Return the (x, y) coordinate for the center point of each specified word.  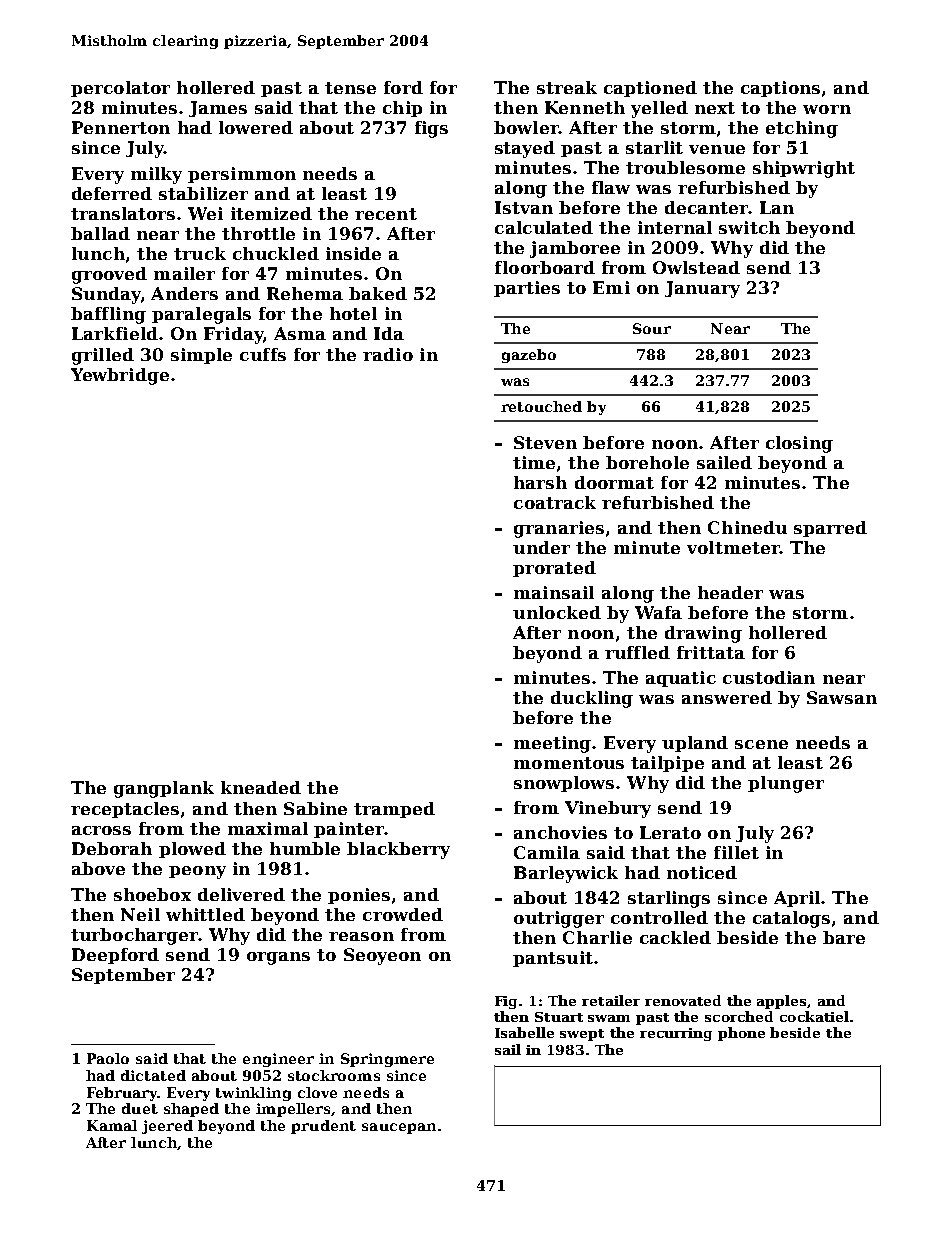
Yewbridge (120, 376)
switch (749, 227)
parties (527, 289)
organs (278, 958)
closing (799, 444)
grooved (109, 275)
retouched (541, 406)
